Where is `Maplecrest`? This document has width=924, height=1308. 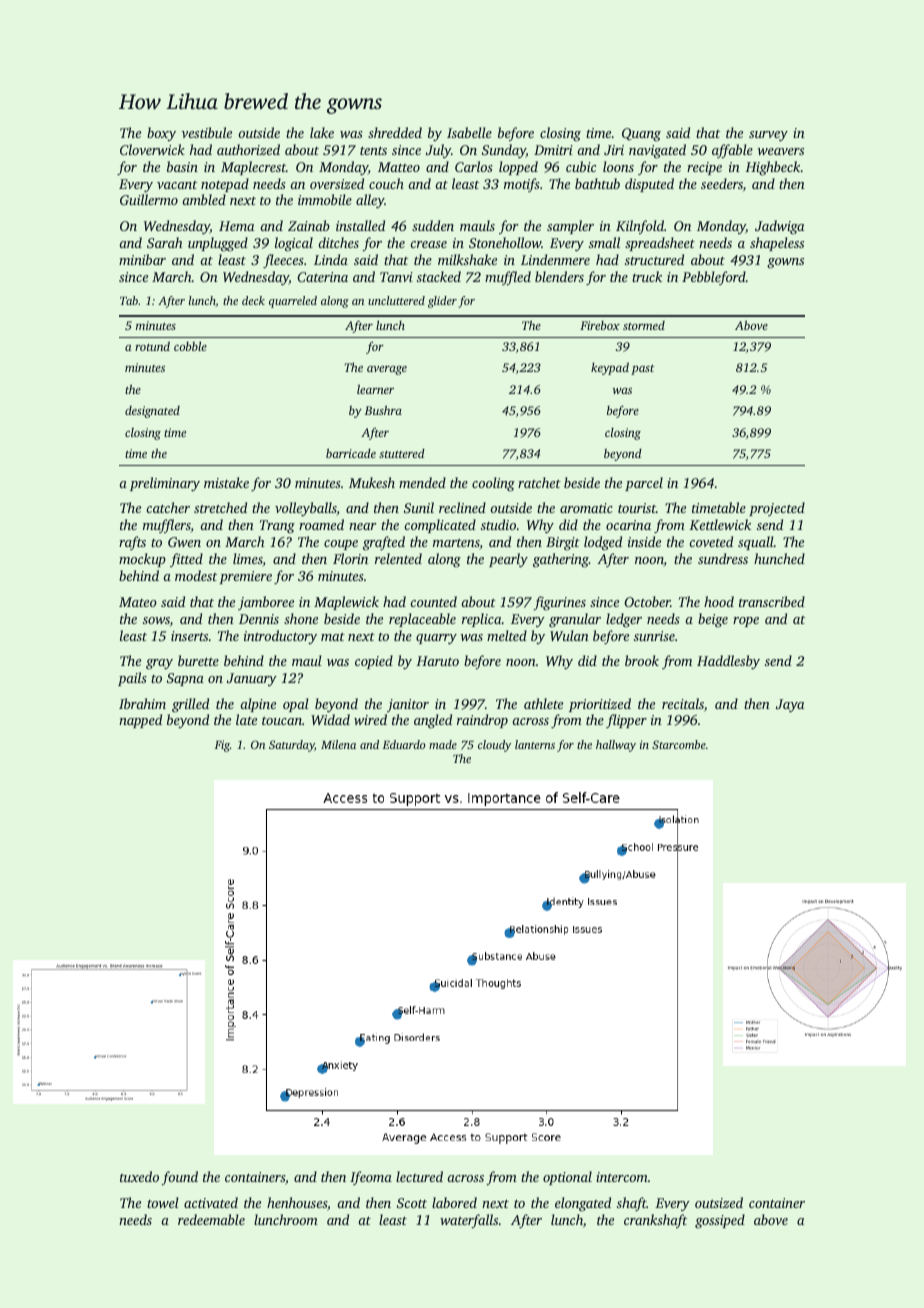
Maplecrest is located at coordinates (253, 168).
